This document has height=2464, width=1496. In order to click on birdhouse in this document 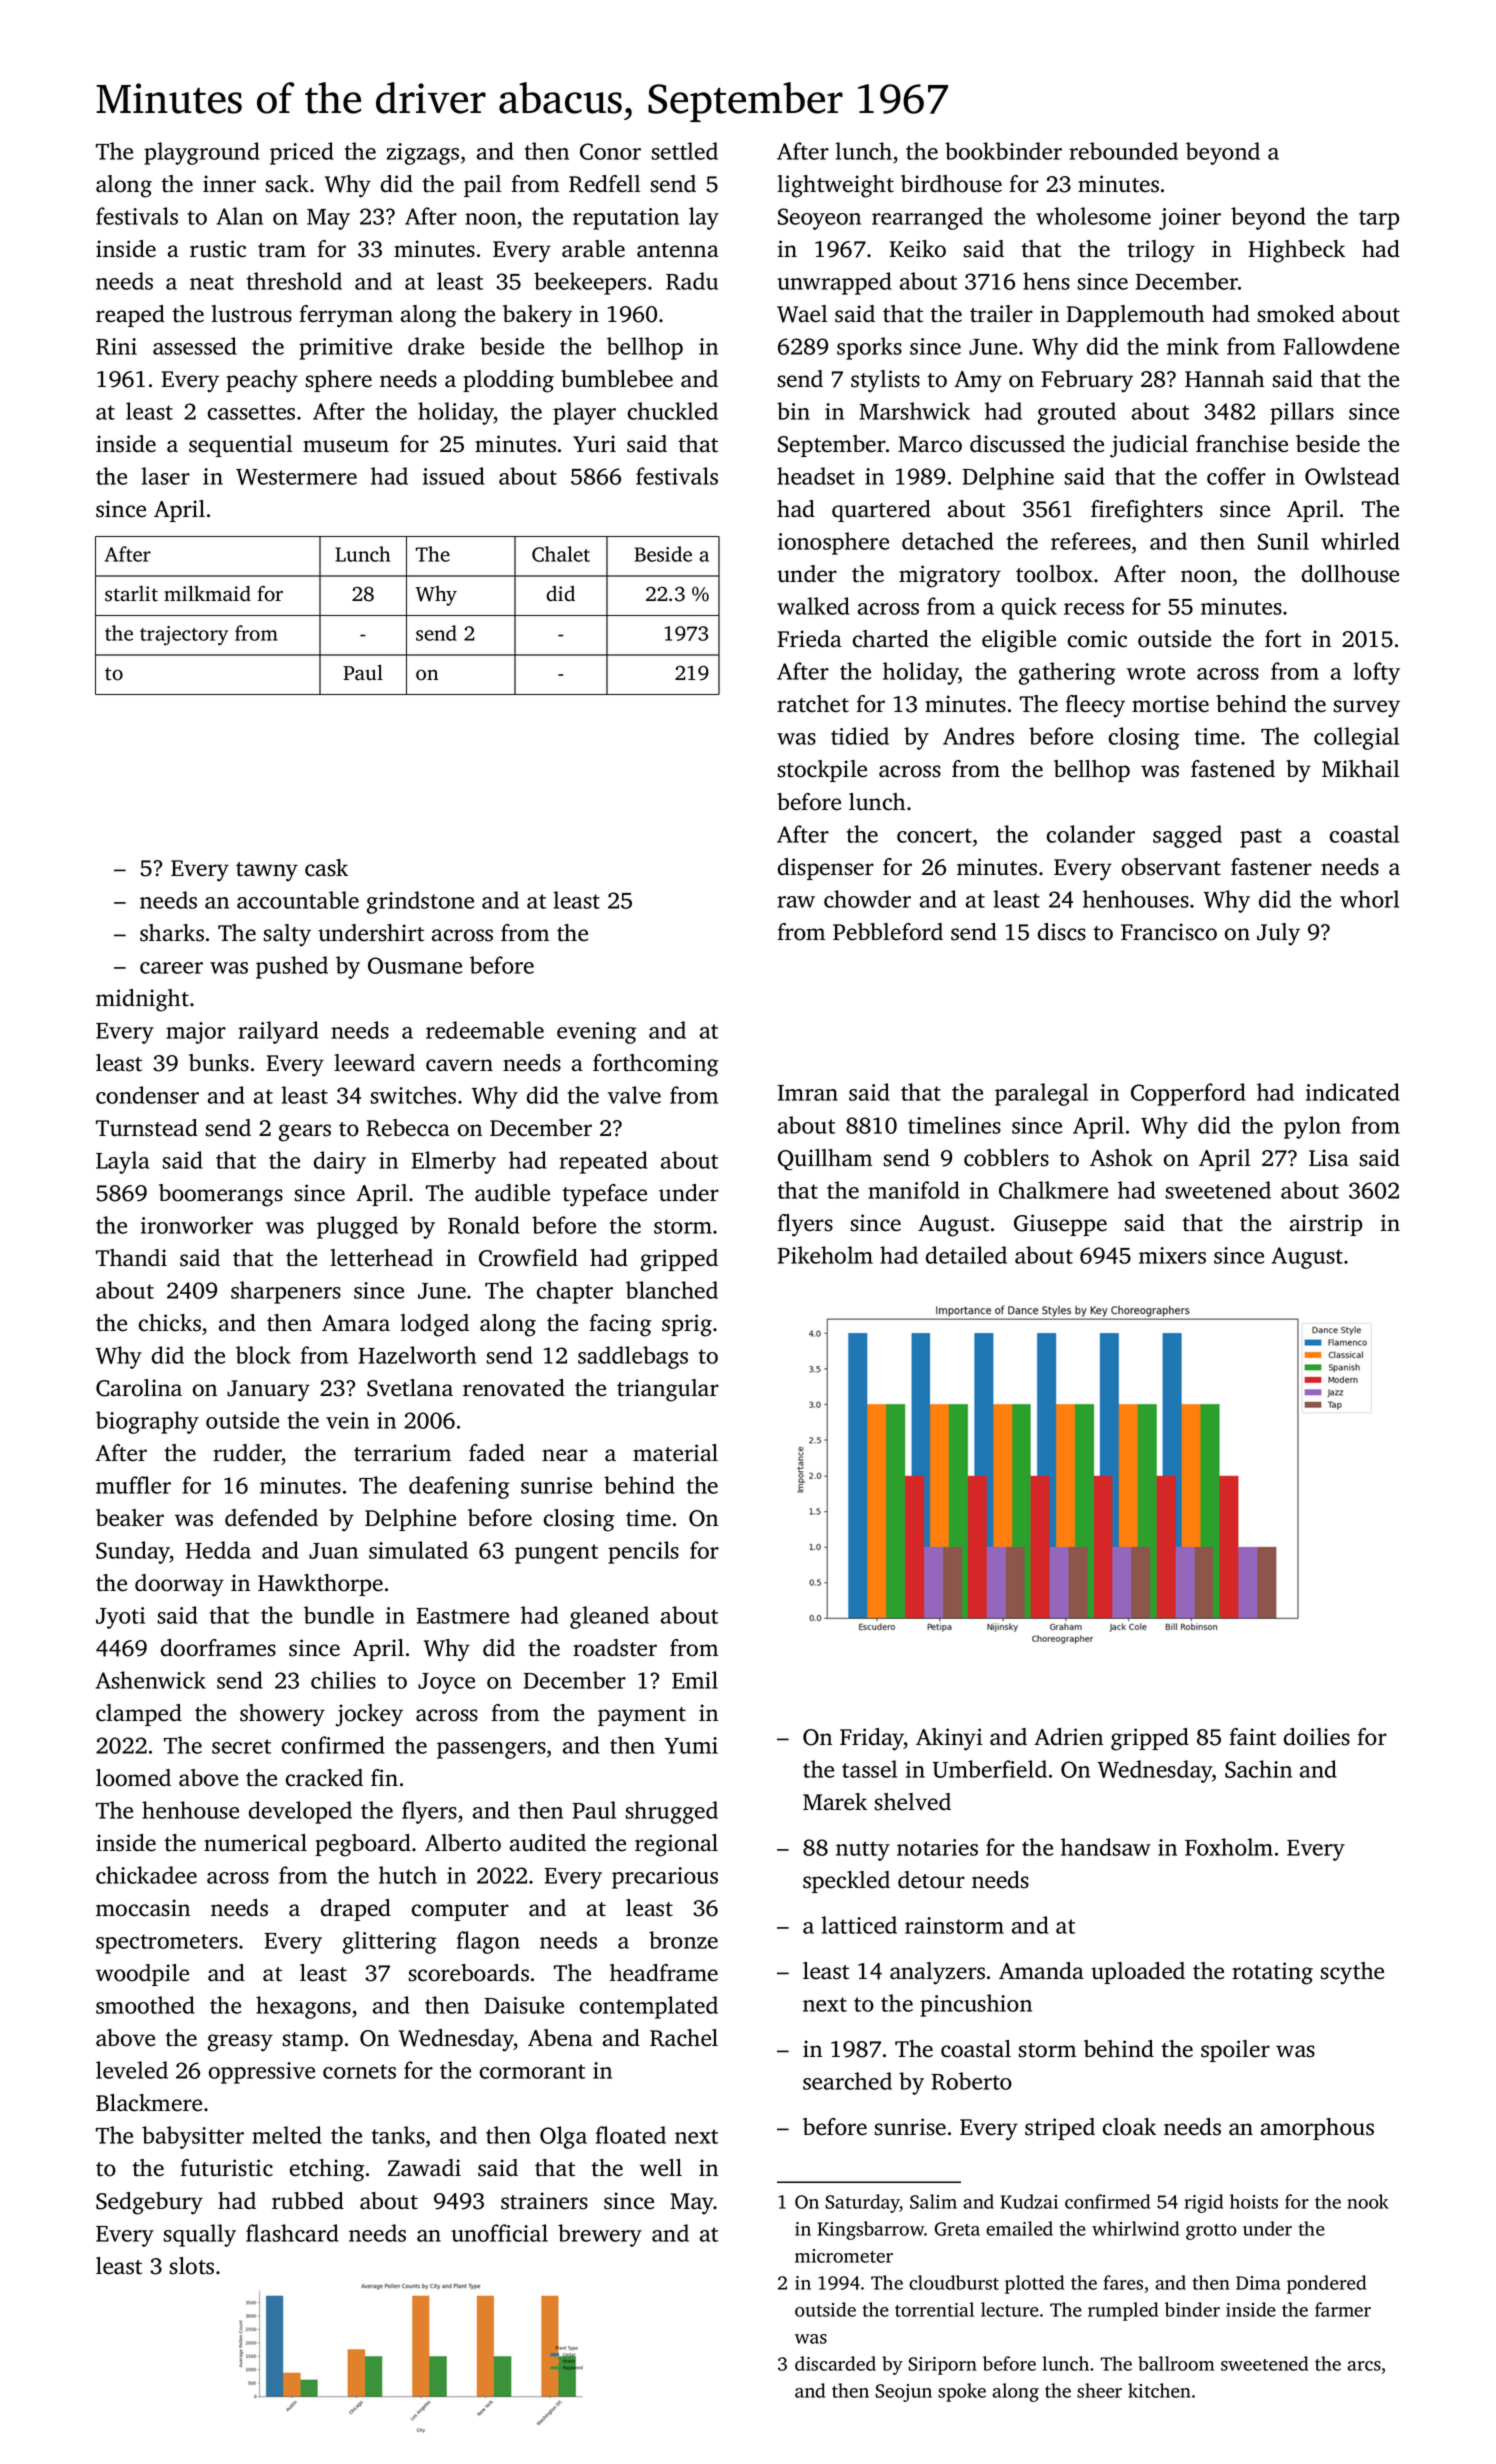, I will do `click(951, 184)`.
